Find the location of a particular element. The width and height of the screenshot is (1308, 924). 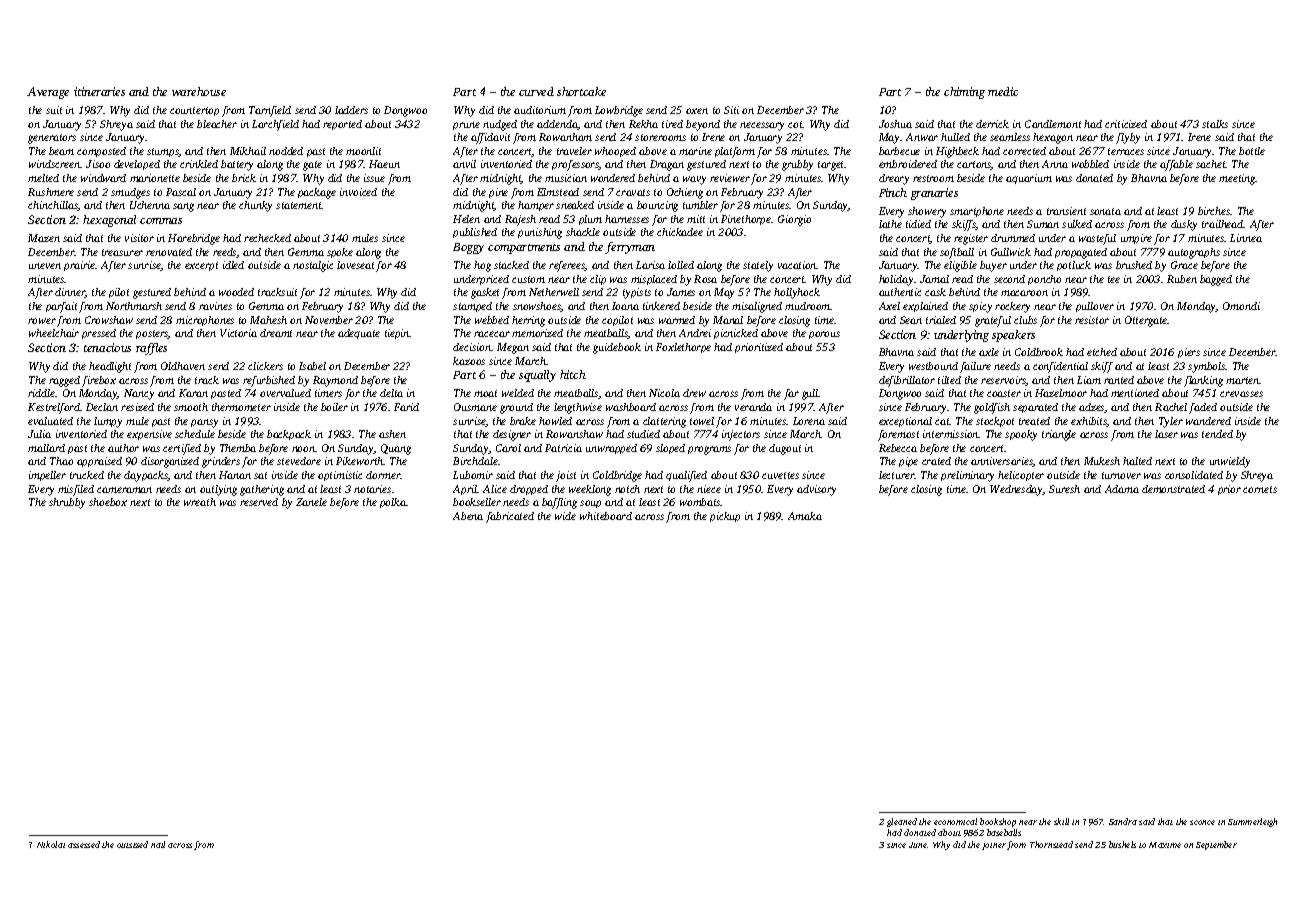

shortcake is located at coordinates (581, 91).
